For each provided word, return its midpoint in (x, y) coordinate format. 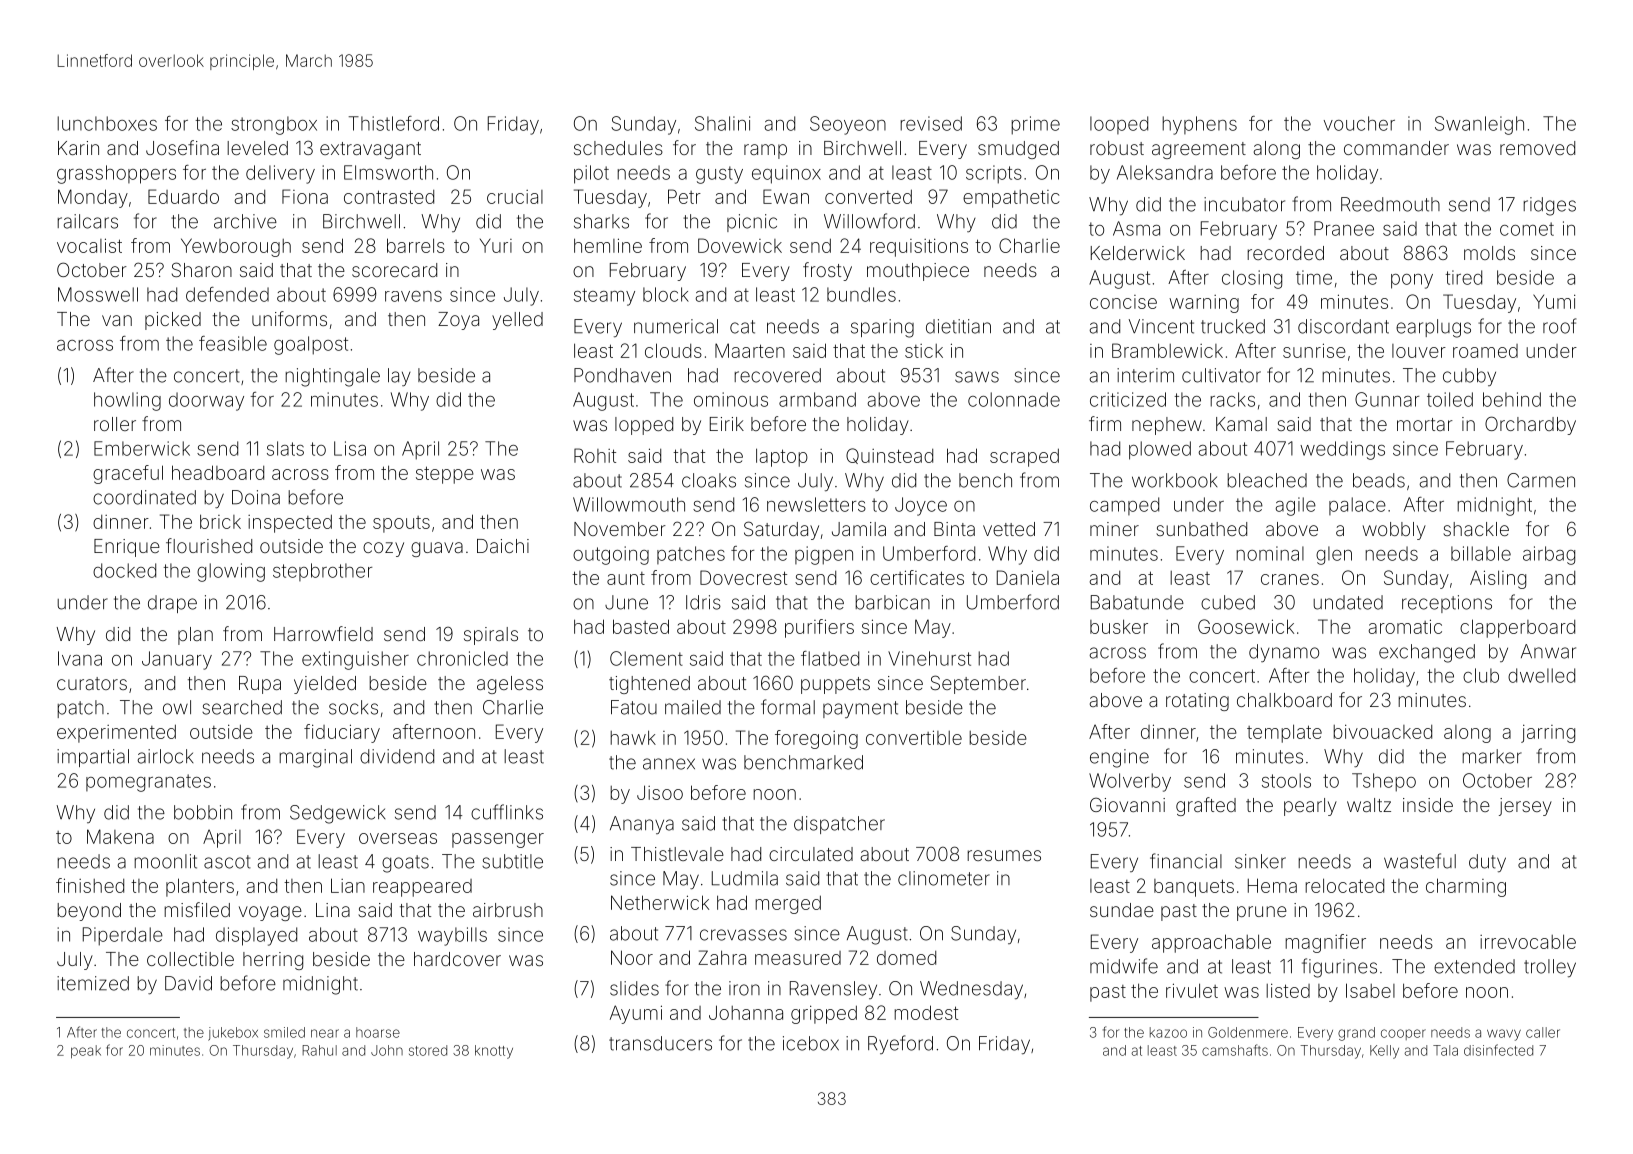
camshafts (1235, 1050)
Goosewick (1246, 626)
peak (86, 1052)
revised (931, 123)
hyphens (1199, 125)
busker (1119, 626)
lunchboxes (107, 123)
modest (926, 1012)
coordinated (144, 497)
